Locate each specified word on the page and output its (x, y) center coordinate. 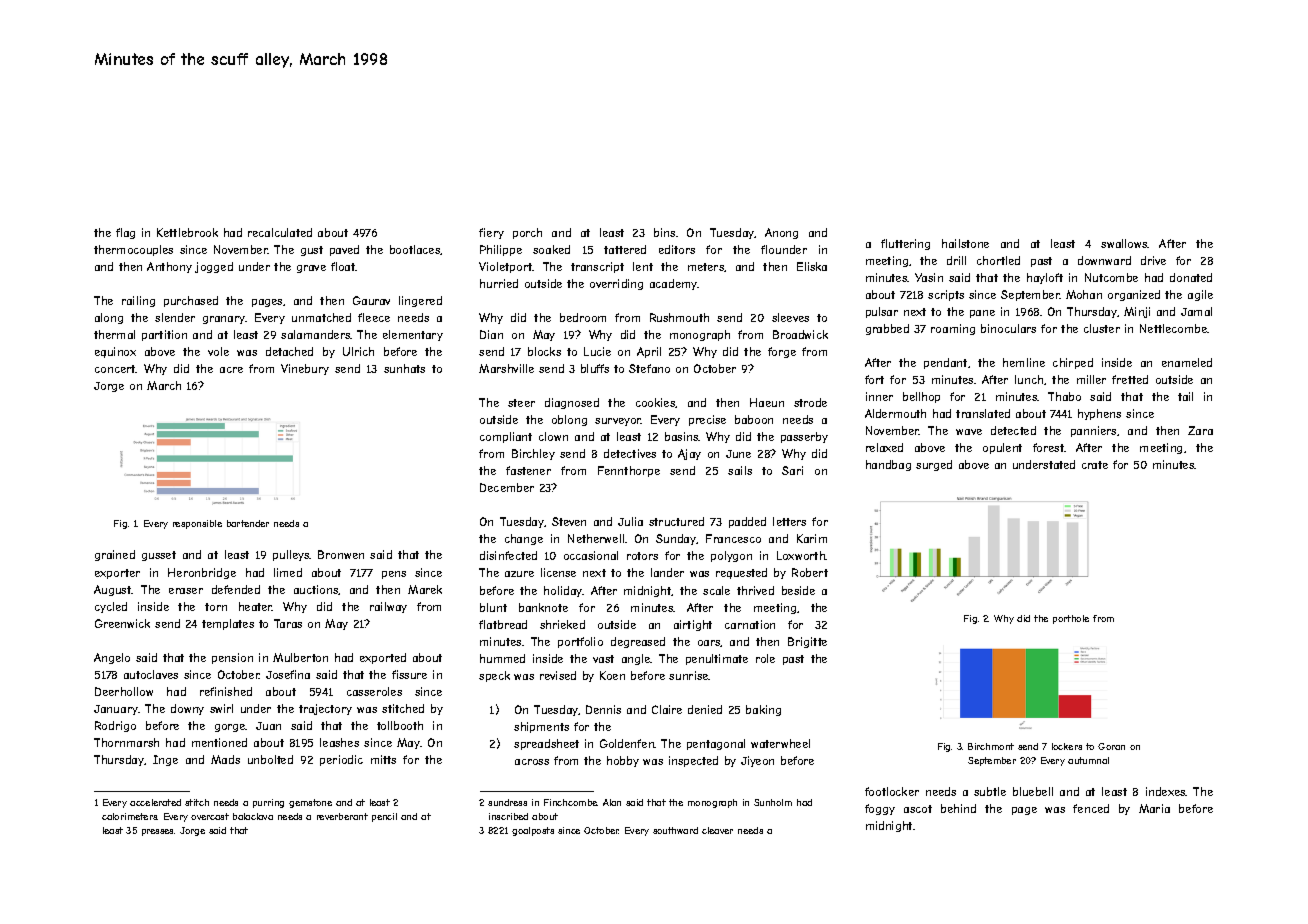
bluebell (1033, 791)
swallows (1124, 243)
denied (705, 709)
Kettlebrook (187, 232)
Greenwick (122, 623)
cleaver (717, 830)
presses (157, 832)
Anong (781, 233)
